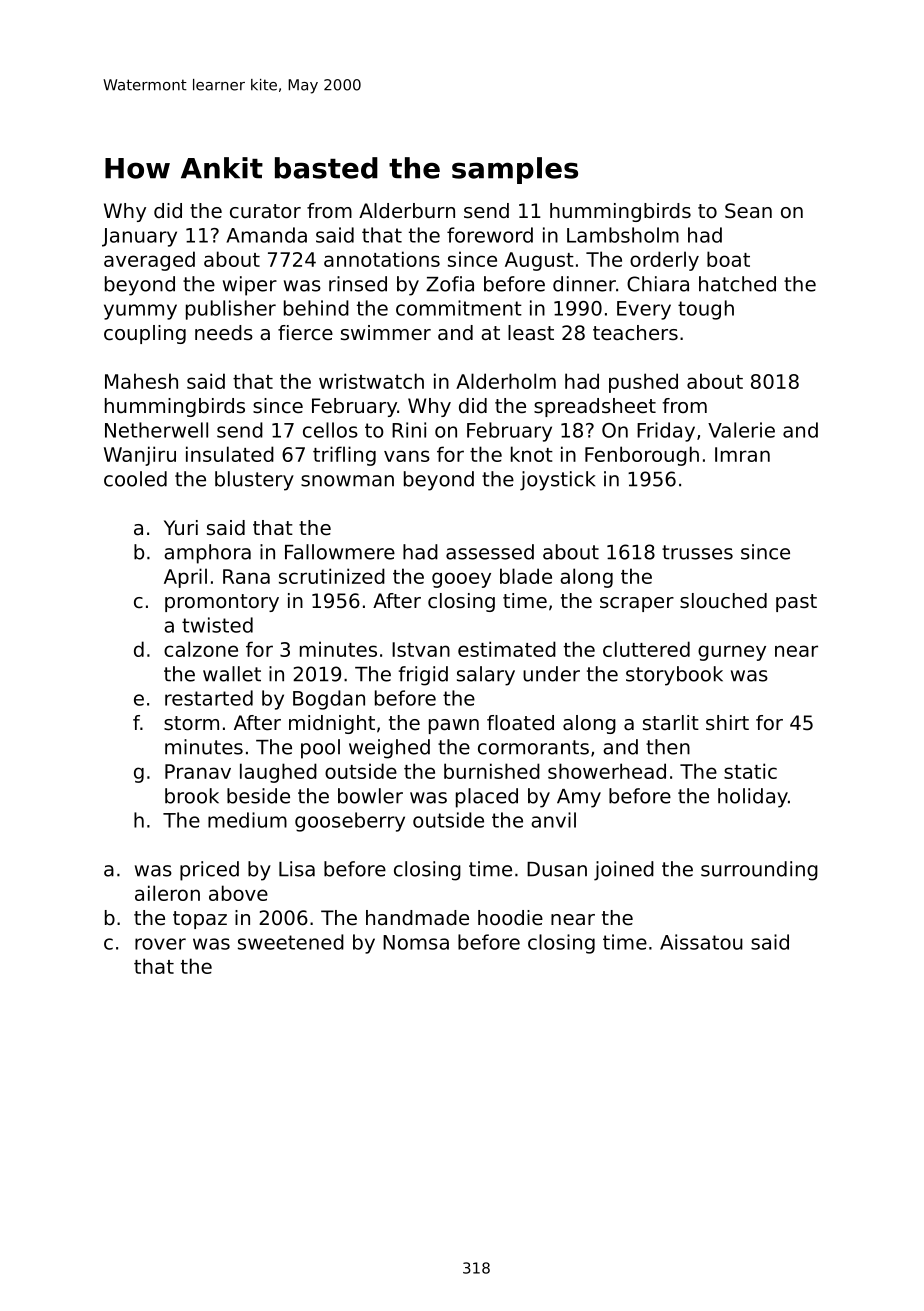 This screenshot has height=1311, width=924. What do you see at coordinates (265, 211) in the screenshot?
I see `curator` at bounding box center [265, 211].
